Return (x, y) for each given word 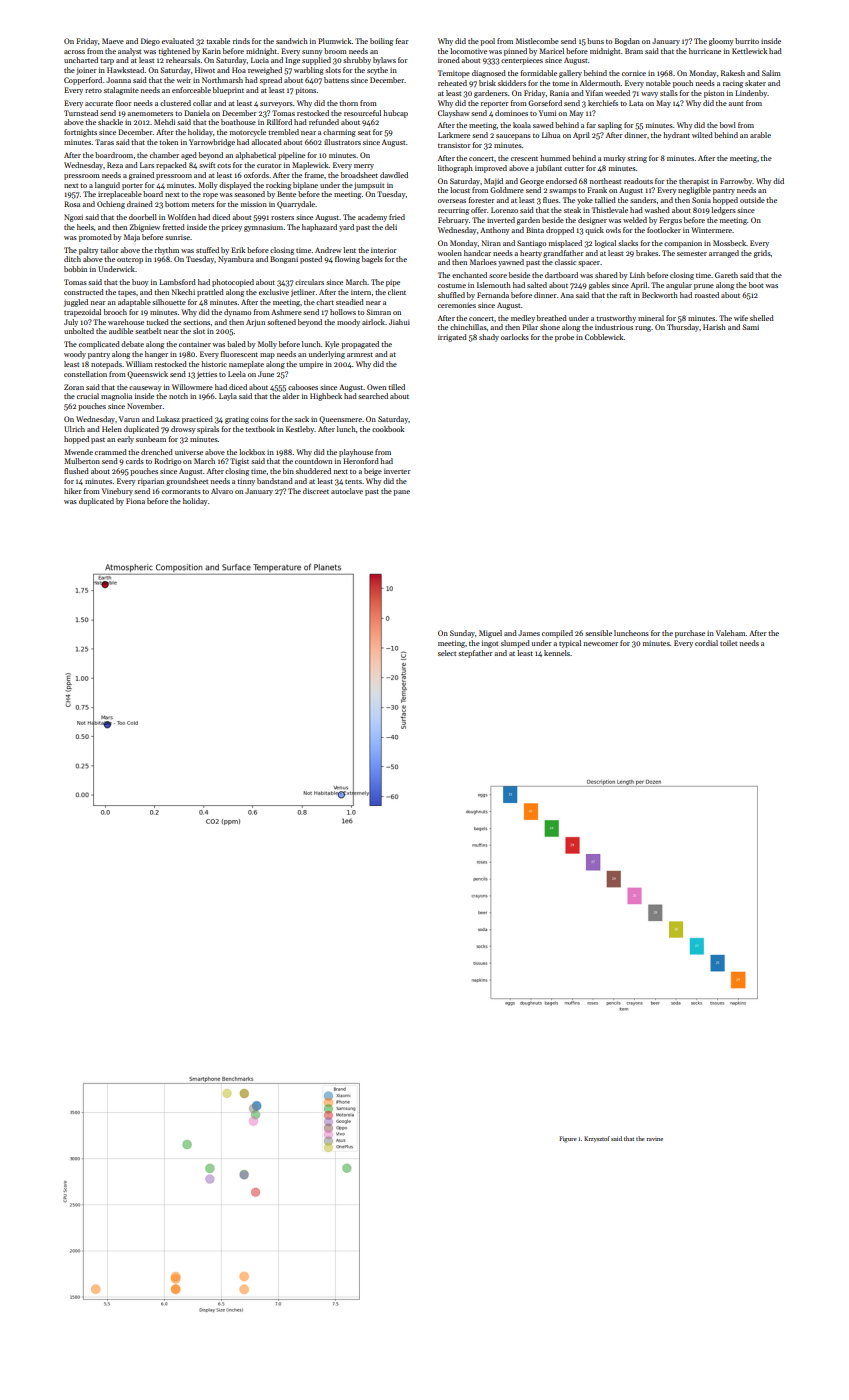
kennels (557, 653)
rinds (241, 41)
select (447, 653)
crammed (111, 452)
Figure (568, 1139)
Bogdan (627, 42)
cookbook (388, 429)
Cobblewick (604, 337)
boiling (381, 42)
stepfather (475, 654)
